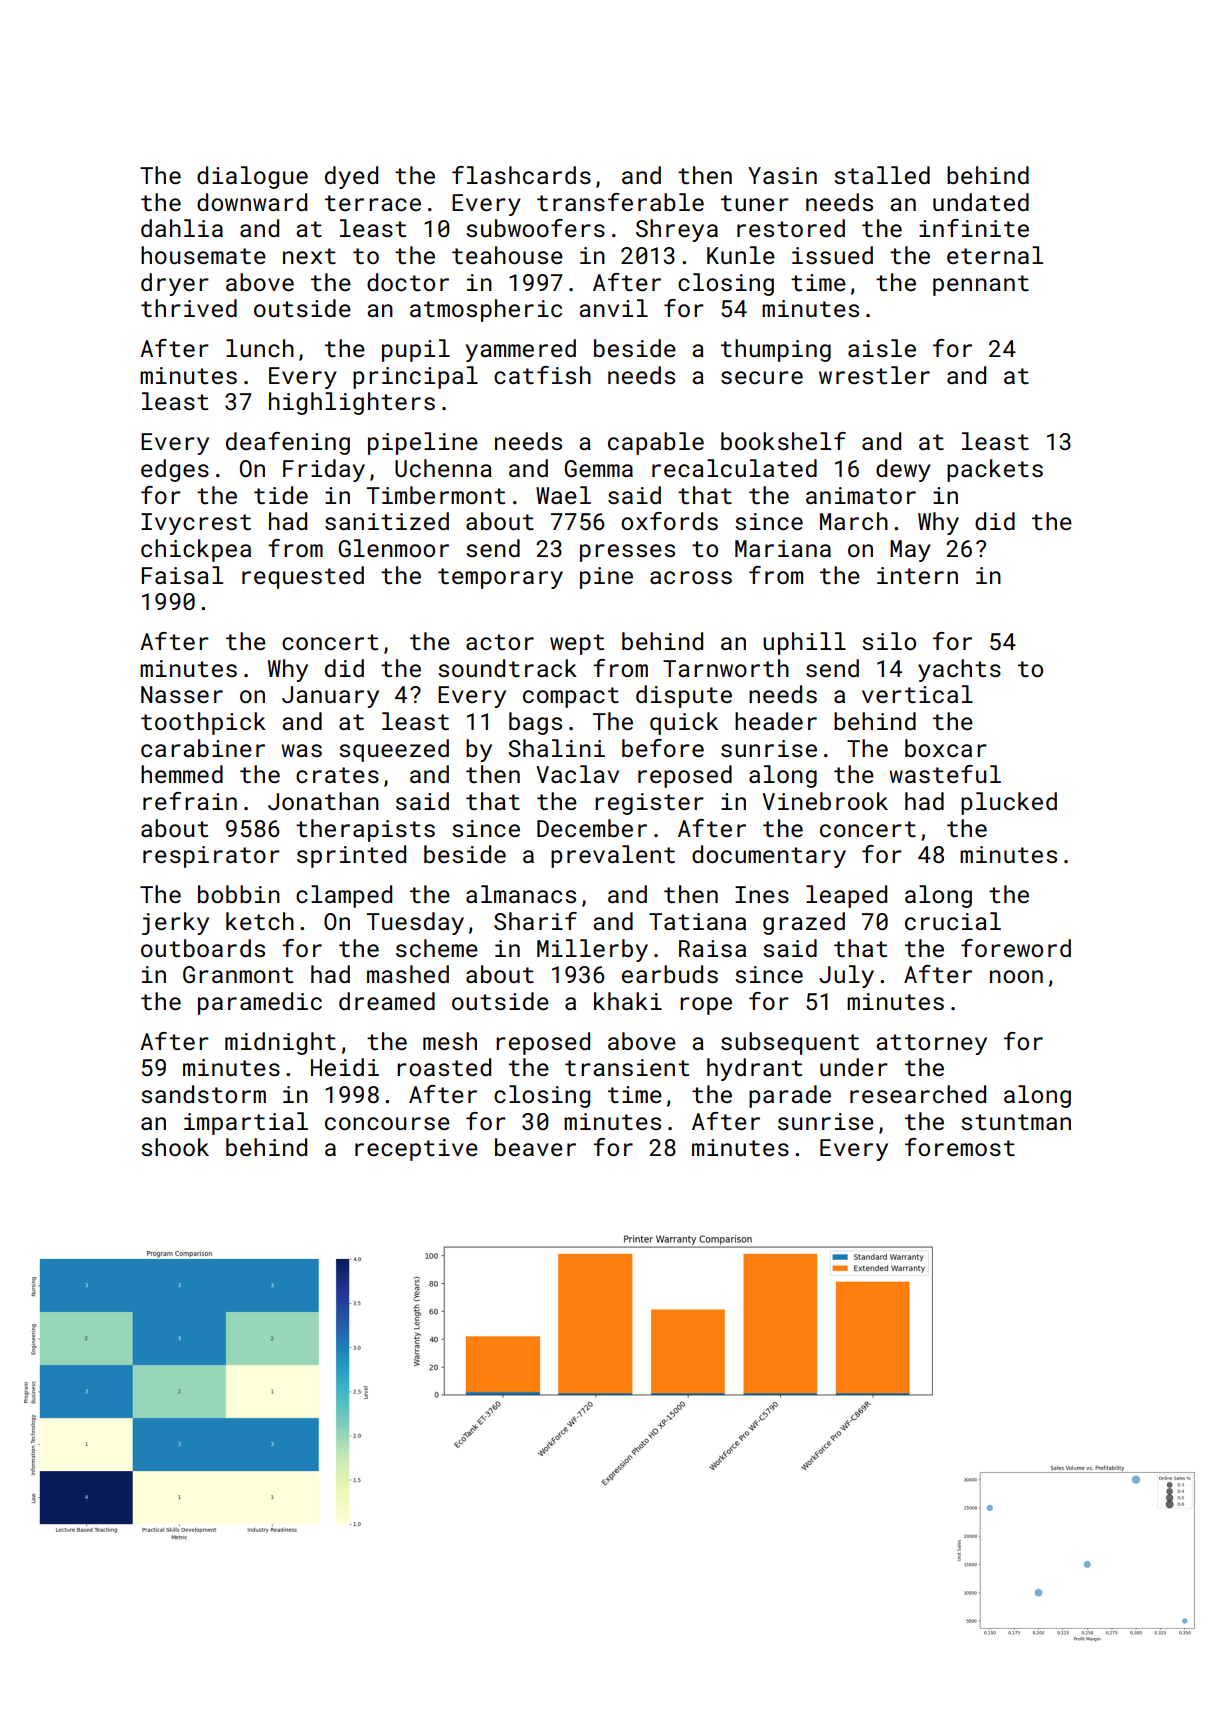  Describe the element at coordinates (663, 748) in the screenshot. I see `before` at that location.
